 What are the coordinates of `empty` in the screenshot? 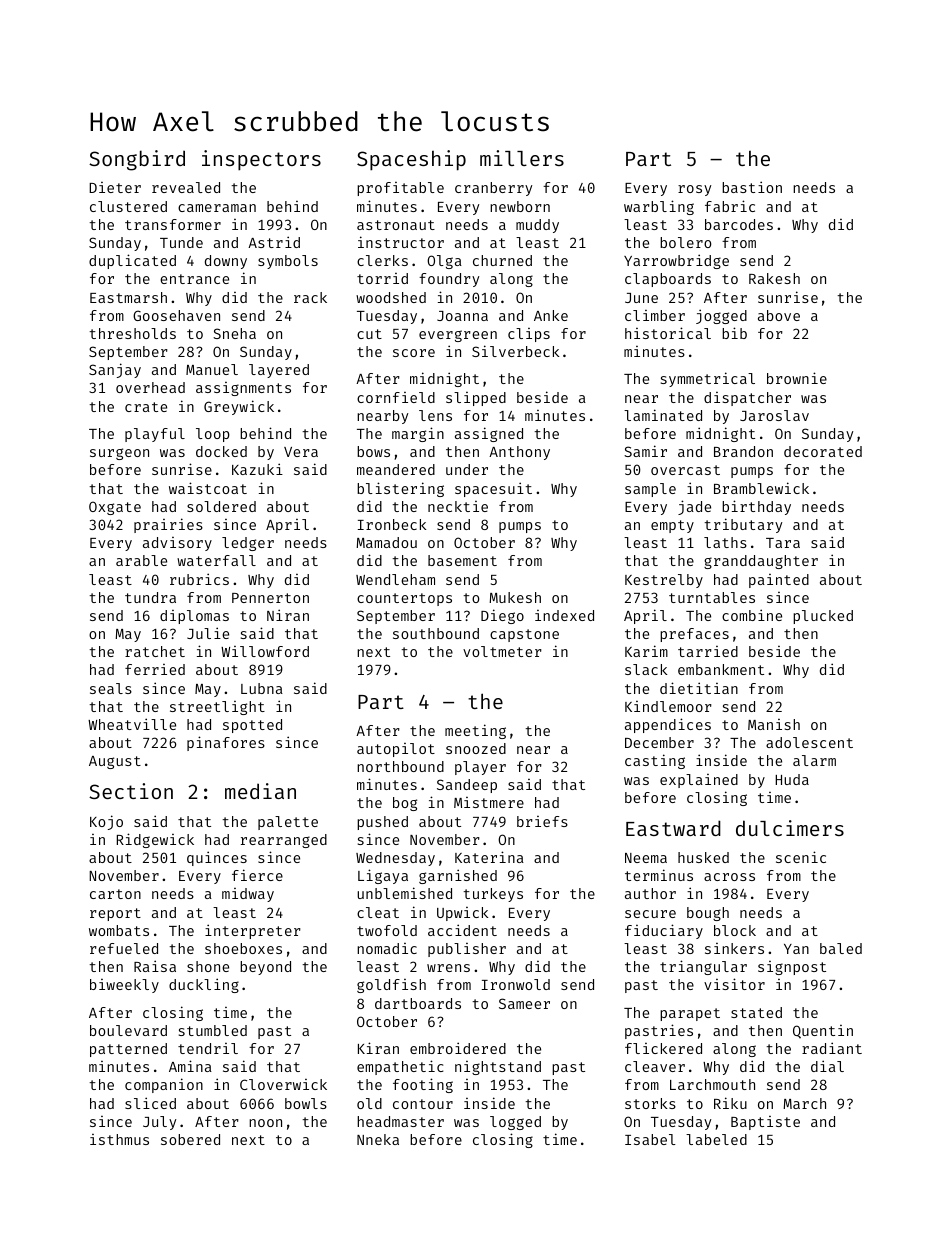 It's located at (672, 526).
